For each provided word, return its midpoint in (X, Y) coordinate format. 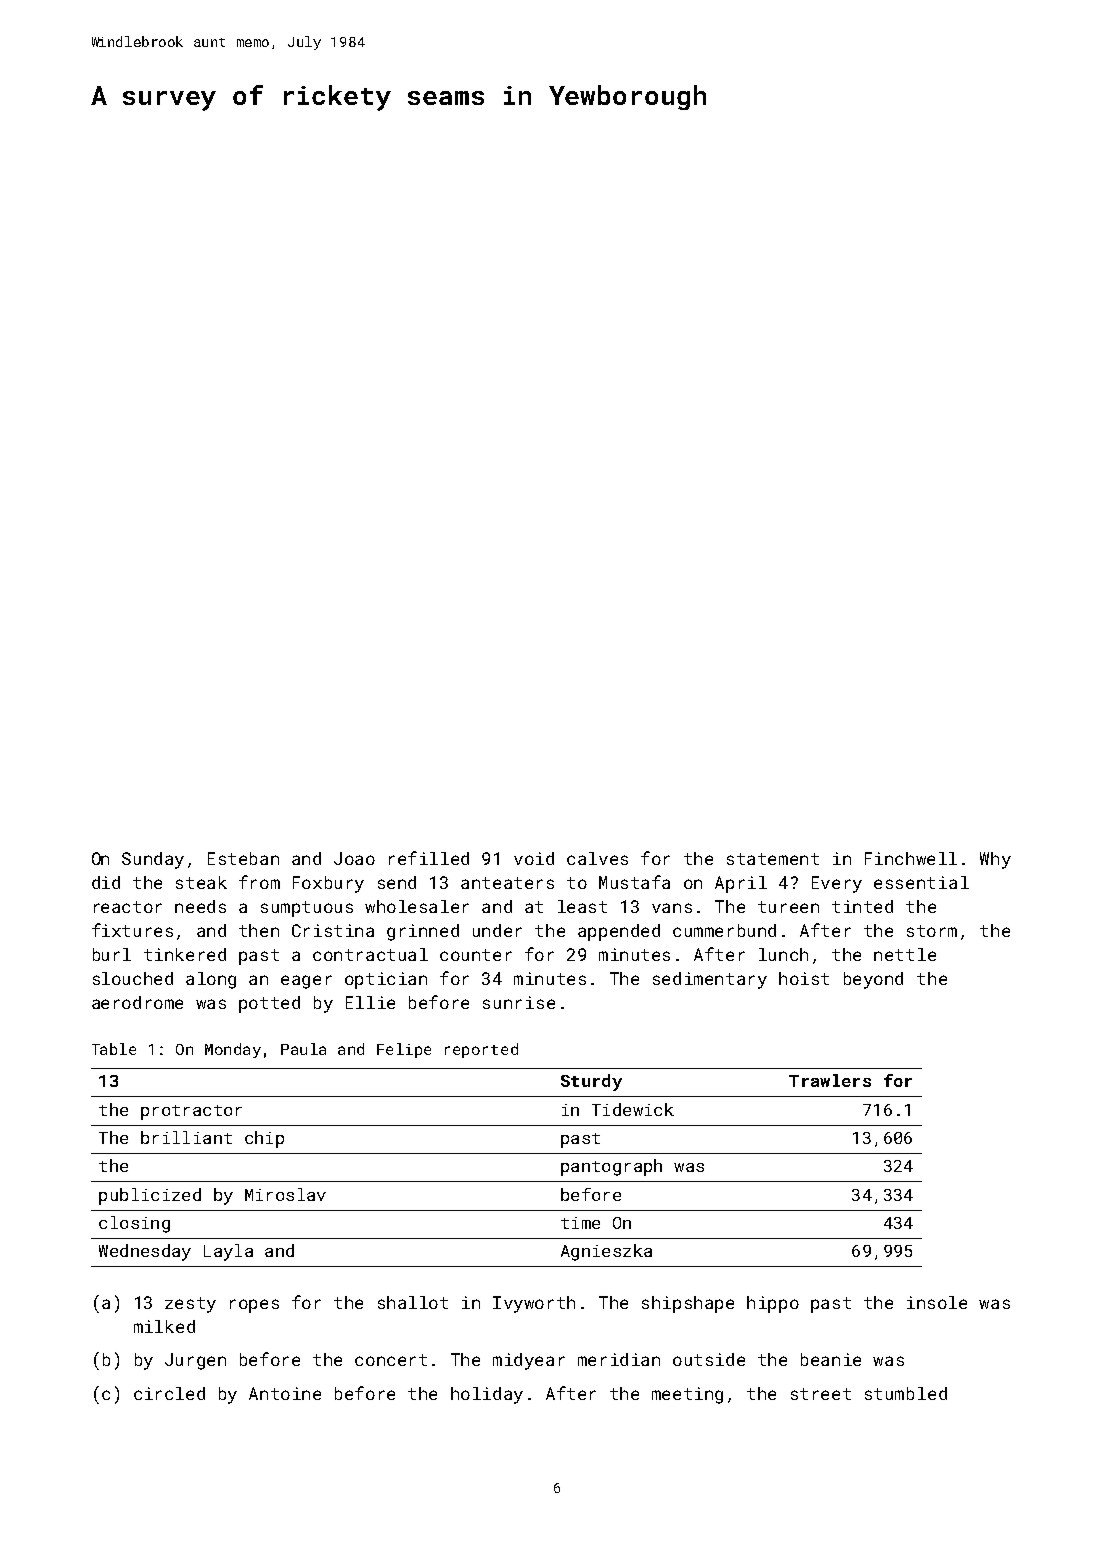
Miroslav (285, 1194)
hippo (773, 1304)
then (259, 930)
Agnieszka (606, 1252)
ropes (254, 1306)
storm (932, 931)
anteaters (507, 883)
